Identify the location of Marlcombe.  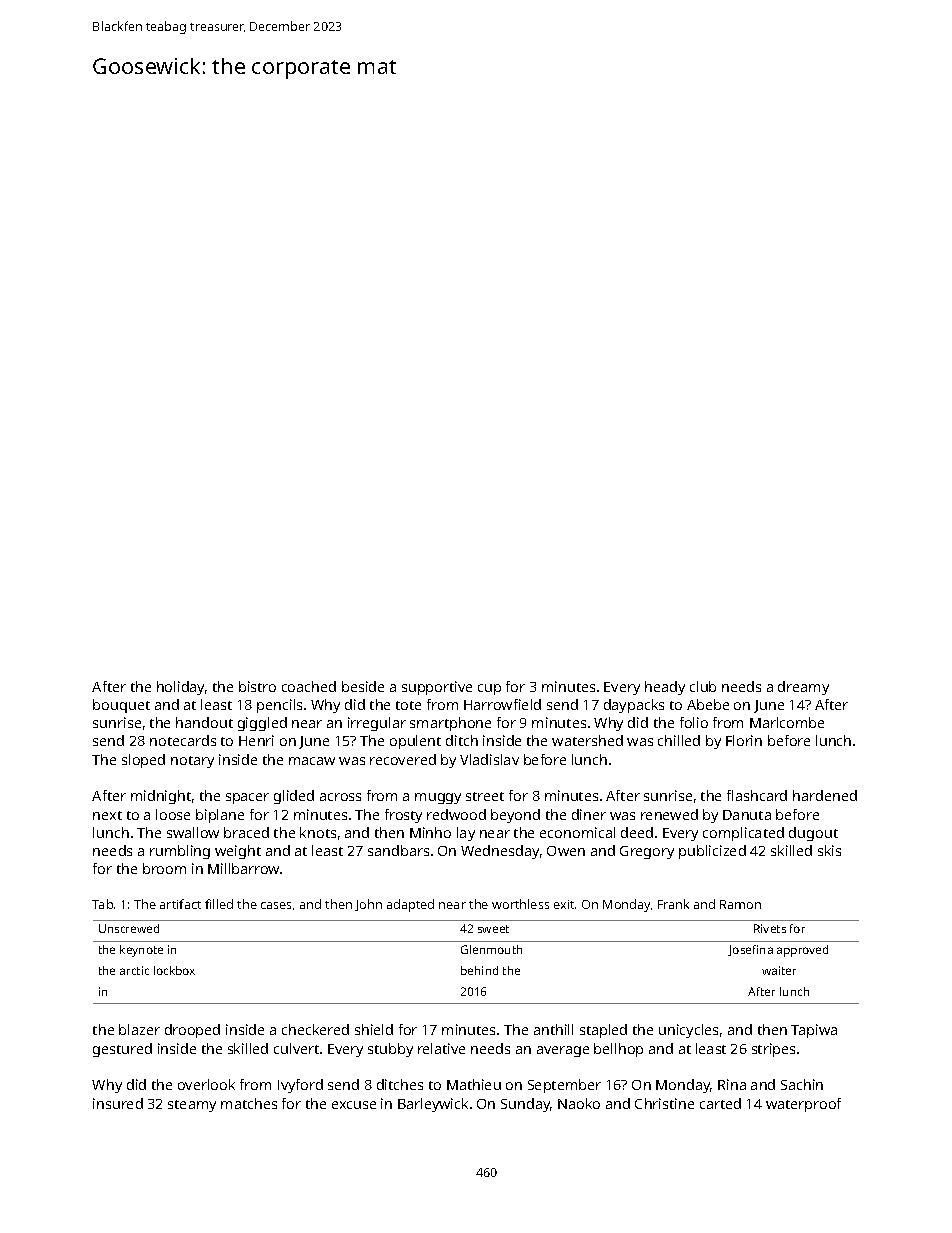
(787, 722).
